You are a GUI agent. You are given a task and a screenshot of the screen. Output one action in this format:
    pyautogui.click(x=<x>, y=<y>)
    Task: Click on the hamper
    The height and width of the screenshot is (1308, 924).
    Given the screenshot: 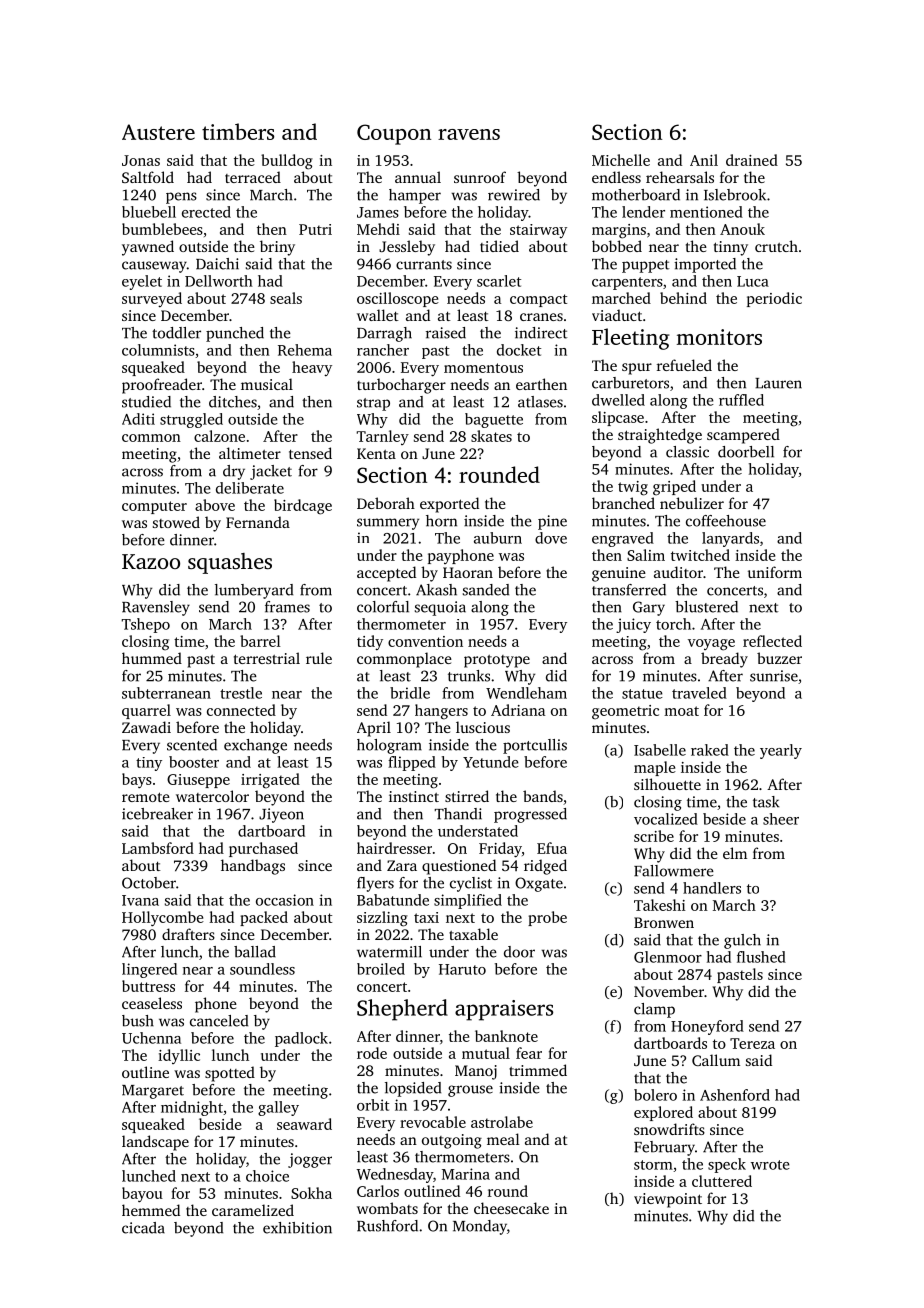 What is the action you would take?
    pyautogui.click(x=415, y=196)
